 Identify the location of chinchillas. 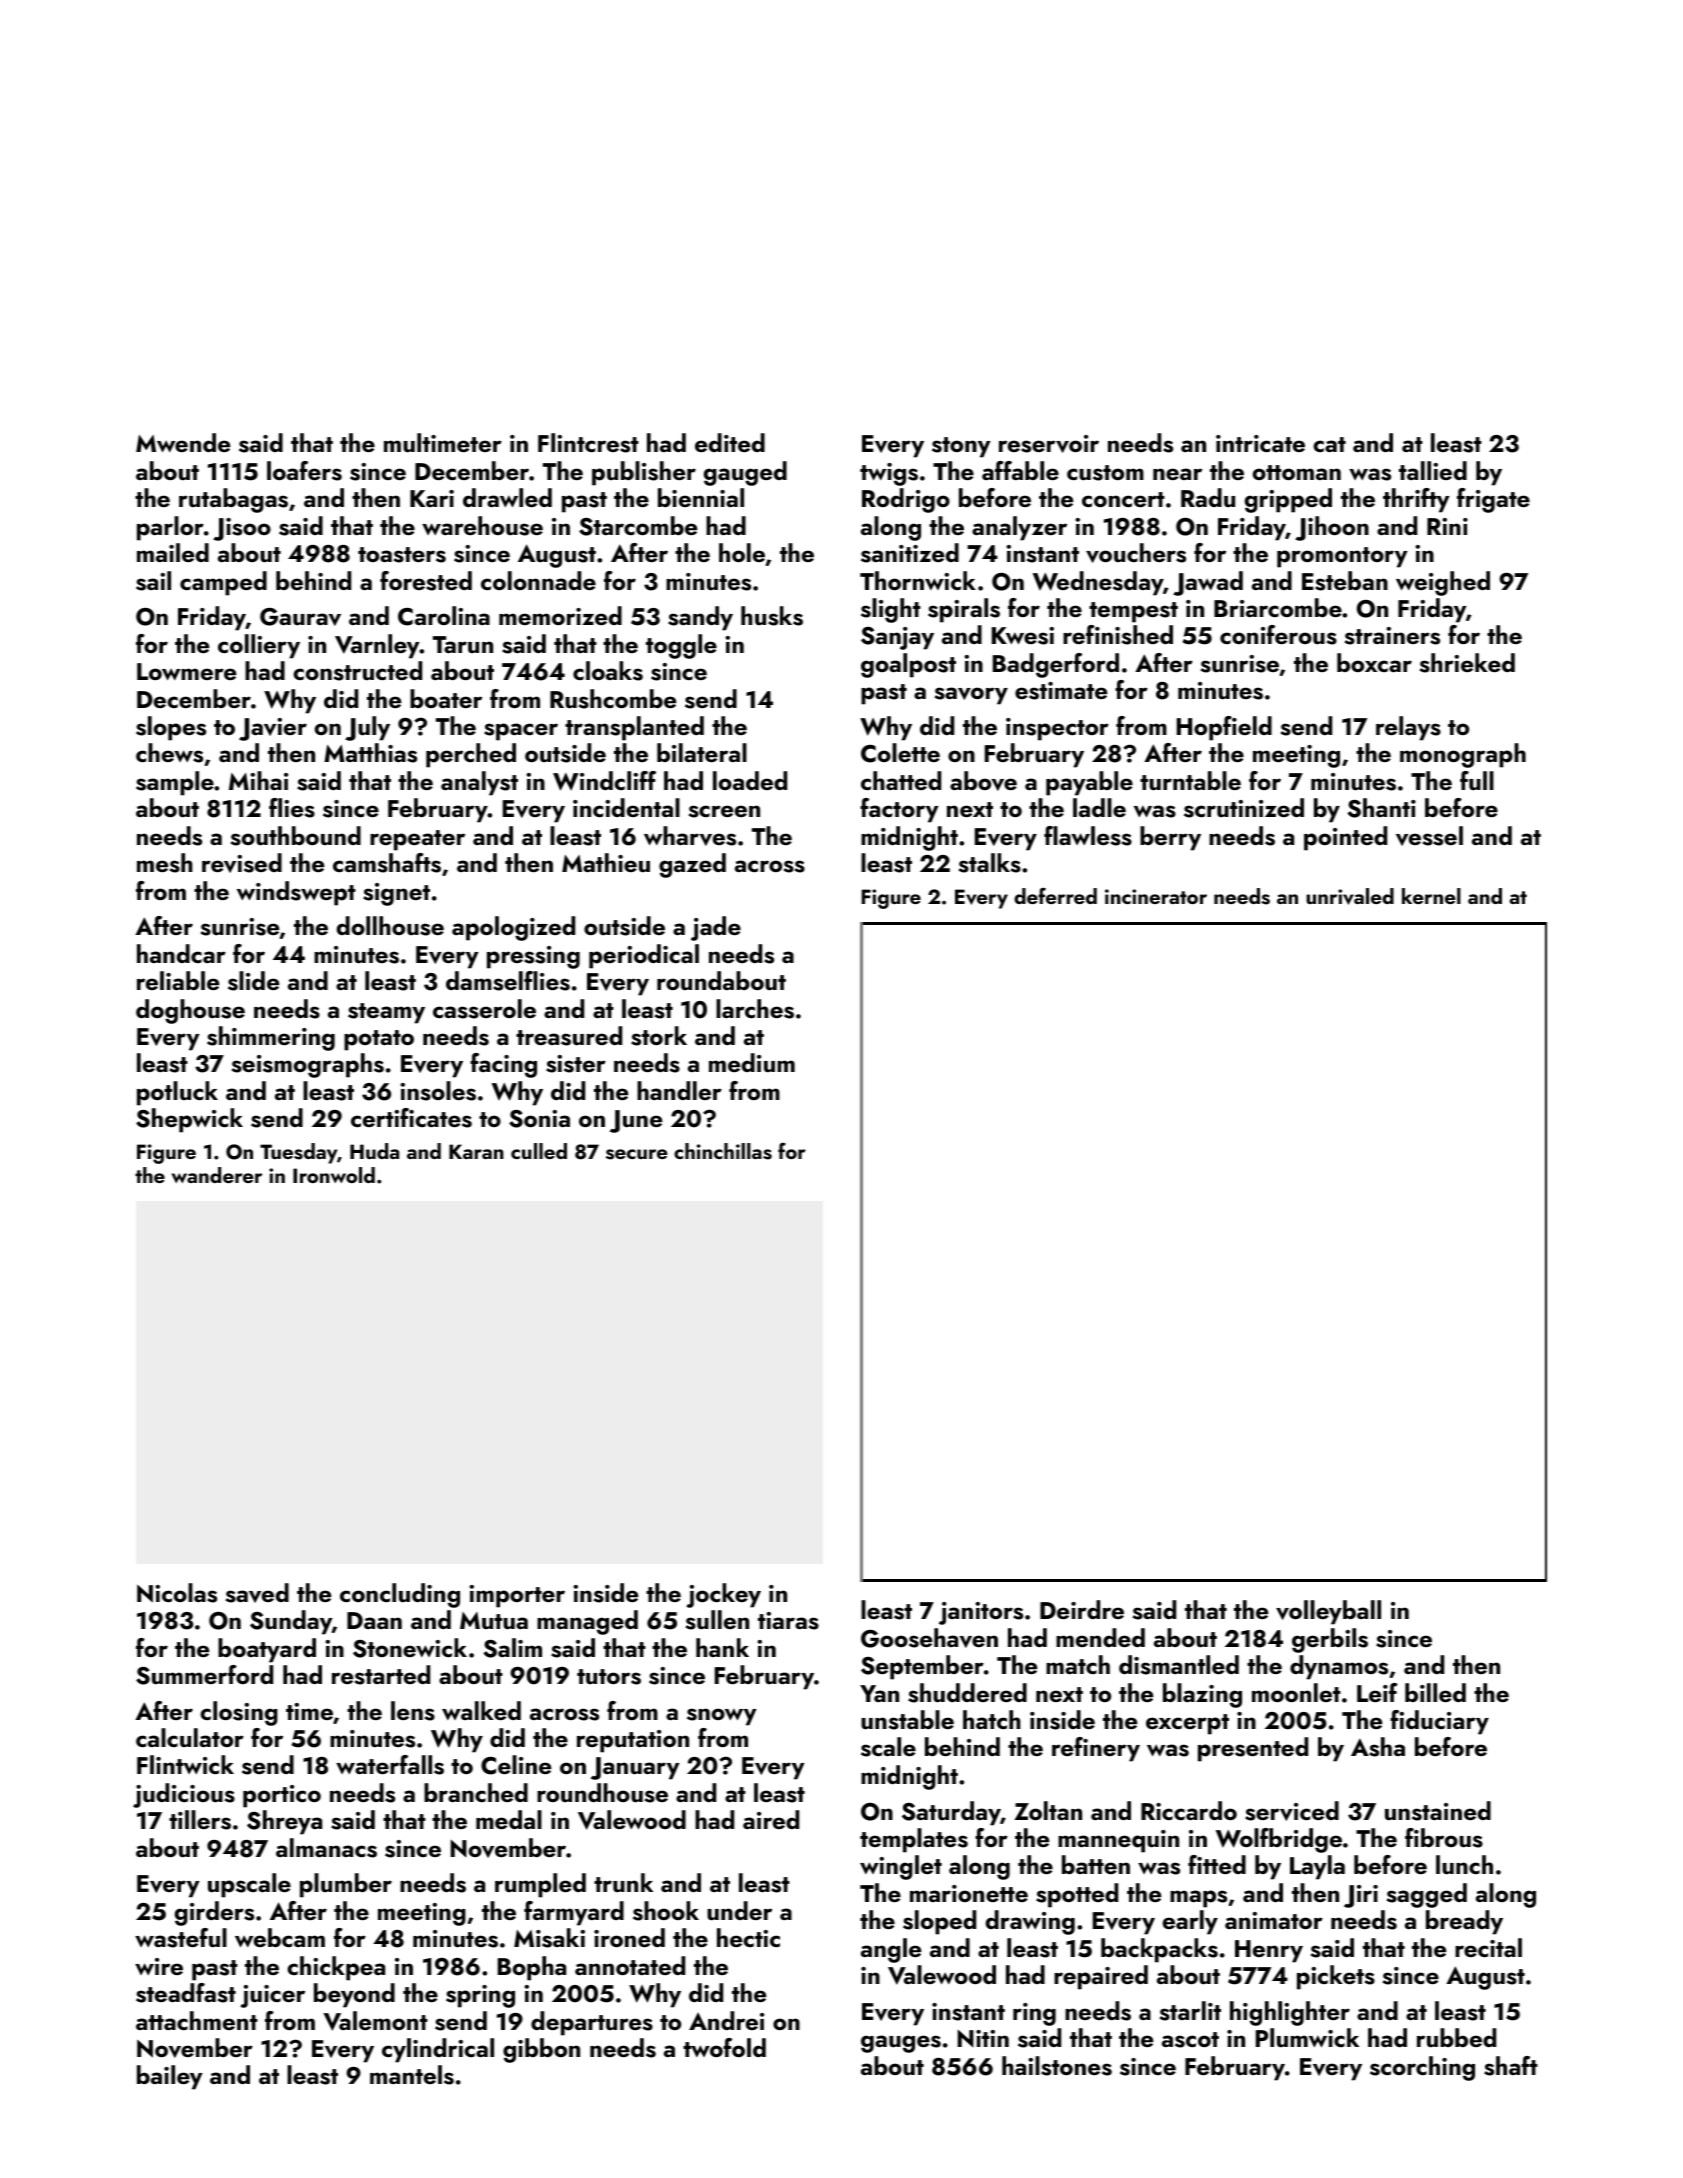
(723, 1151).
